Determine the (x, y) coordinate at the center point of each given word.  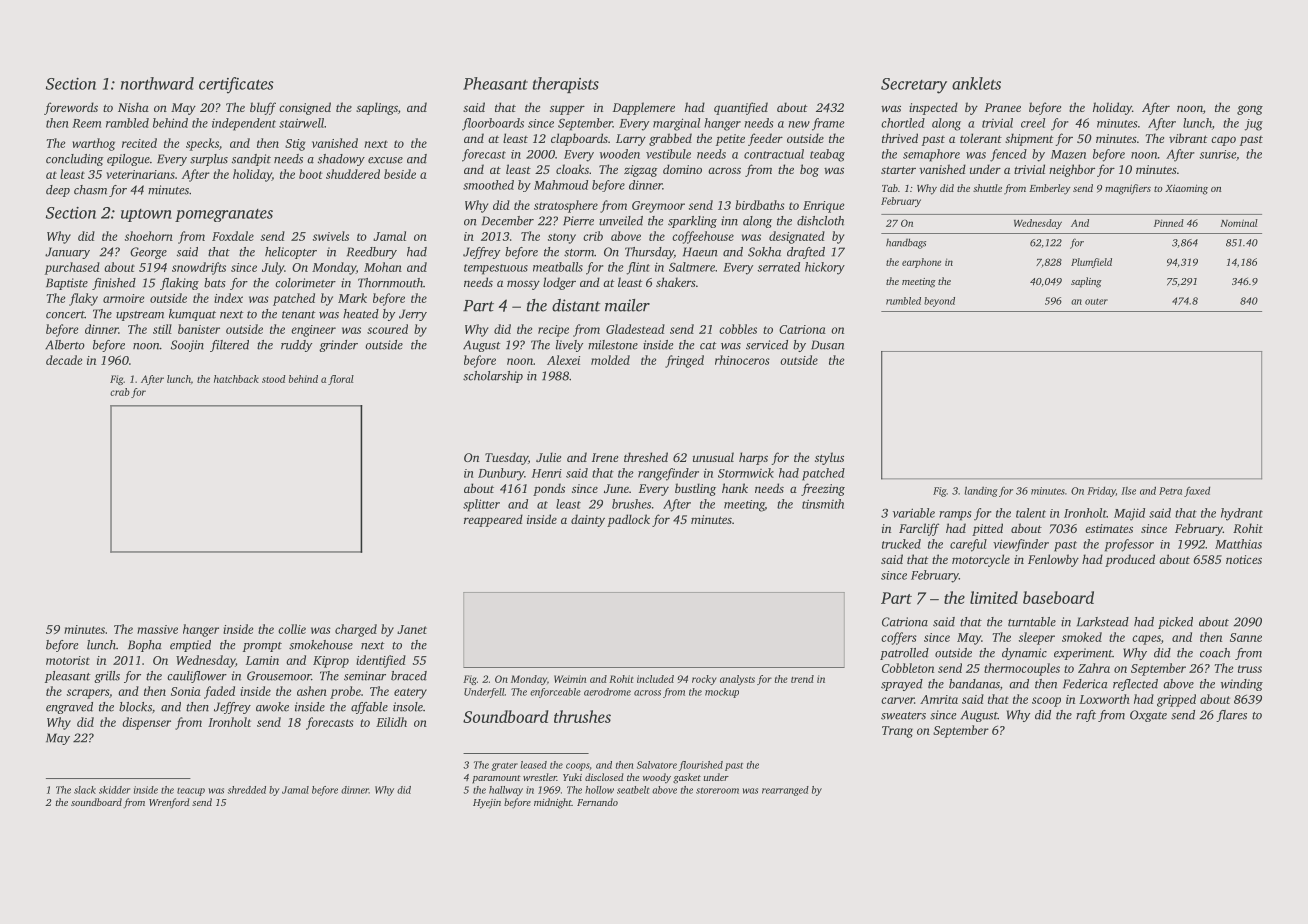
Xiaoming (1186, 189)
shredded (247, 790)
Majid (1129, 514)
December (508, 221)
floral (341, 380)
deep (58, 191)
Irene (605, 457)
